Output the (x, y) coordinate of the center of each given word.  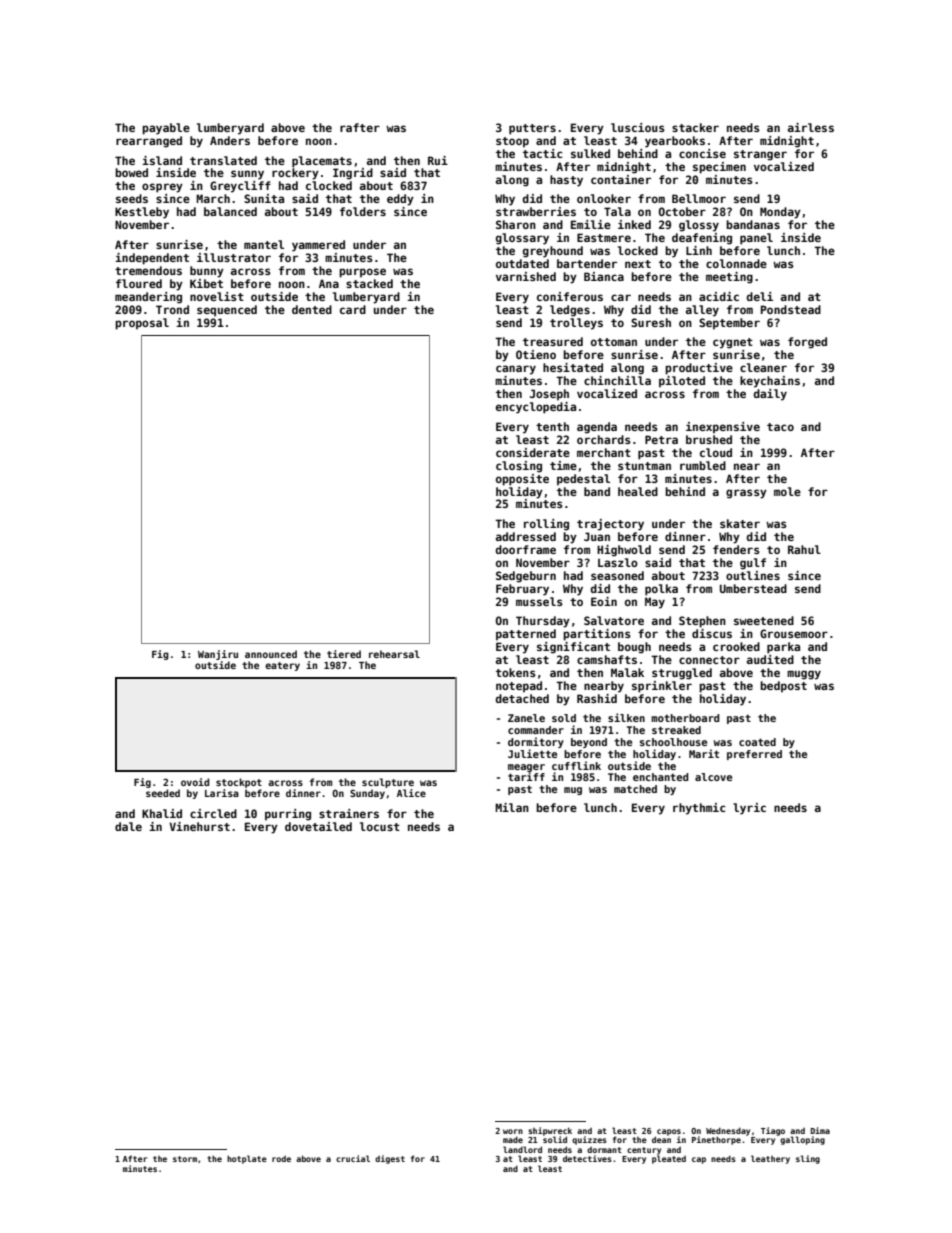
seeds (132, 198)
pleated (669, 1159)
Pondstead (791, 309)
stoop (512, 142)
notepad (519, 687)
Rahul (804, 549)
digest (390, 1159)
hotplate (247, 1159)
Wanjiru (218, 655)
